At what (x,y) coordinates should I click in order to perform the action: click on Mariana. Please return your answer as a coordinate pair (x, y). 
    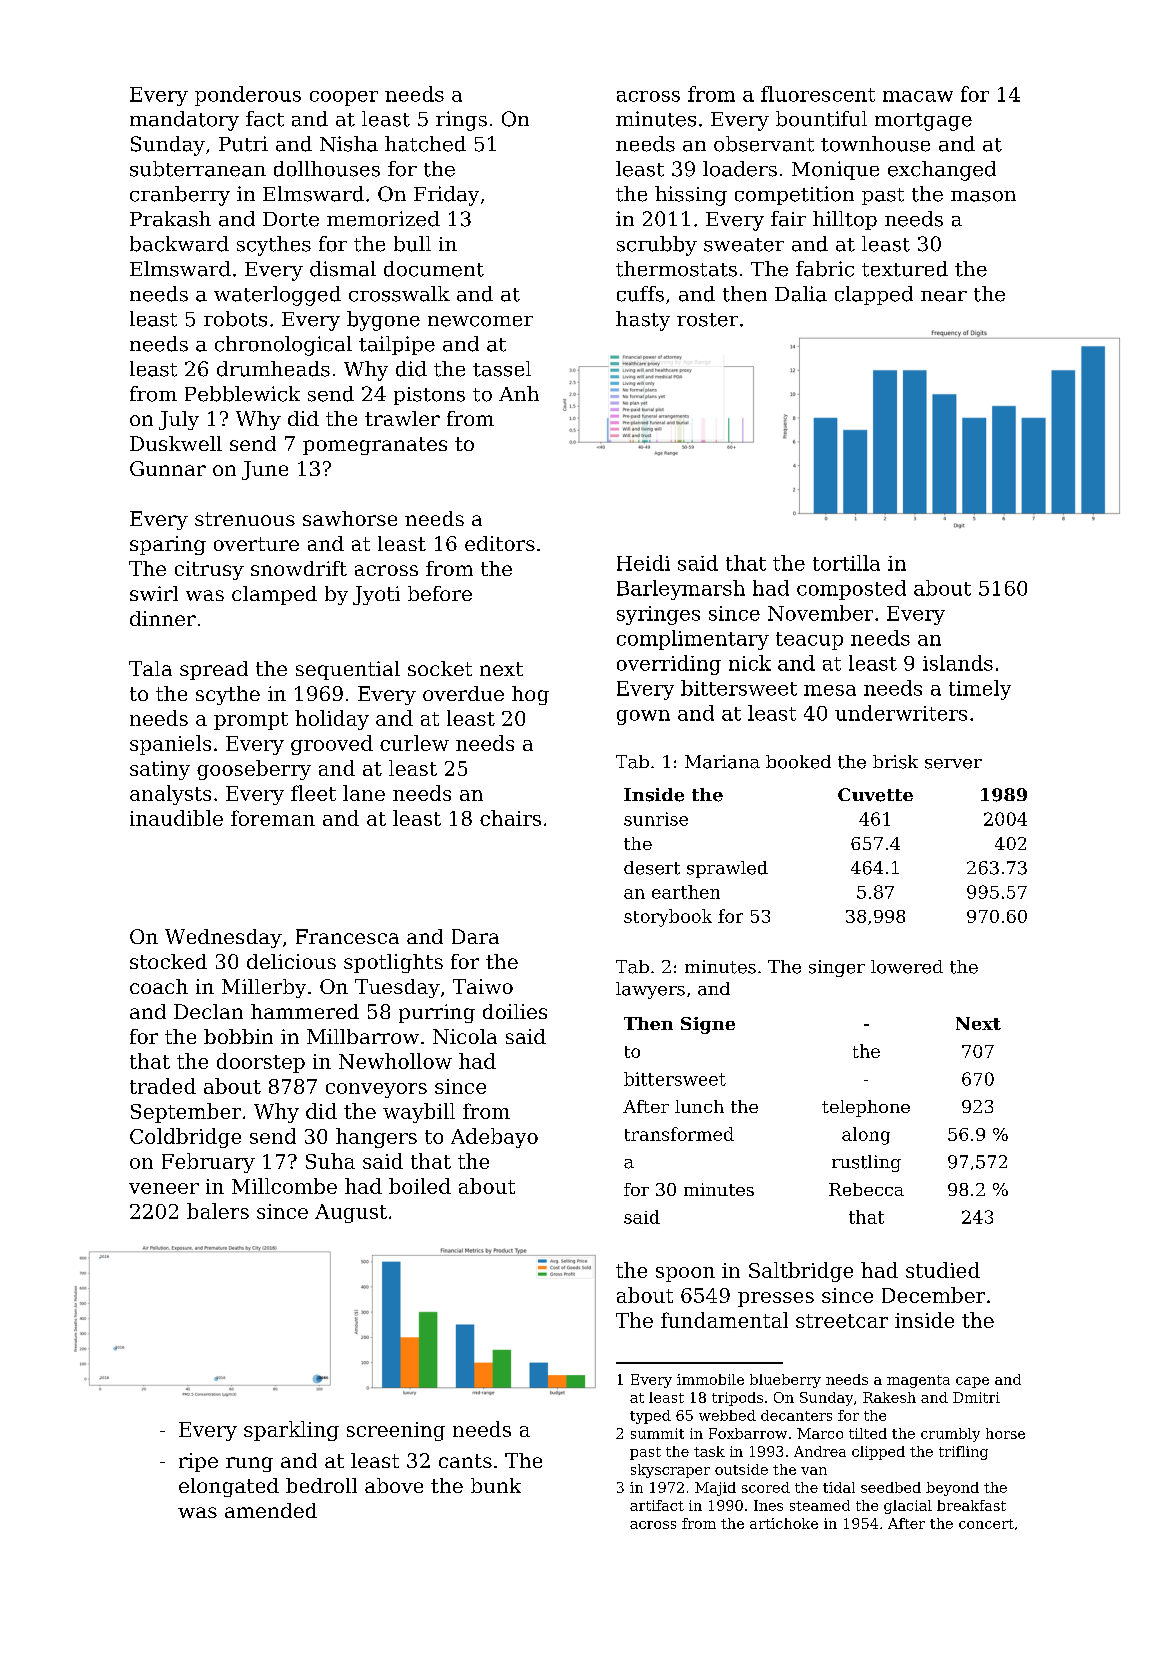
    Looking at the image, I should click on (722, 762).
